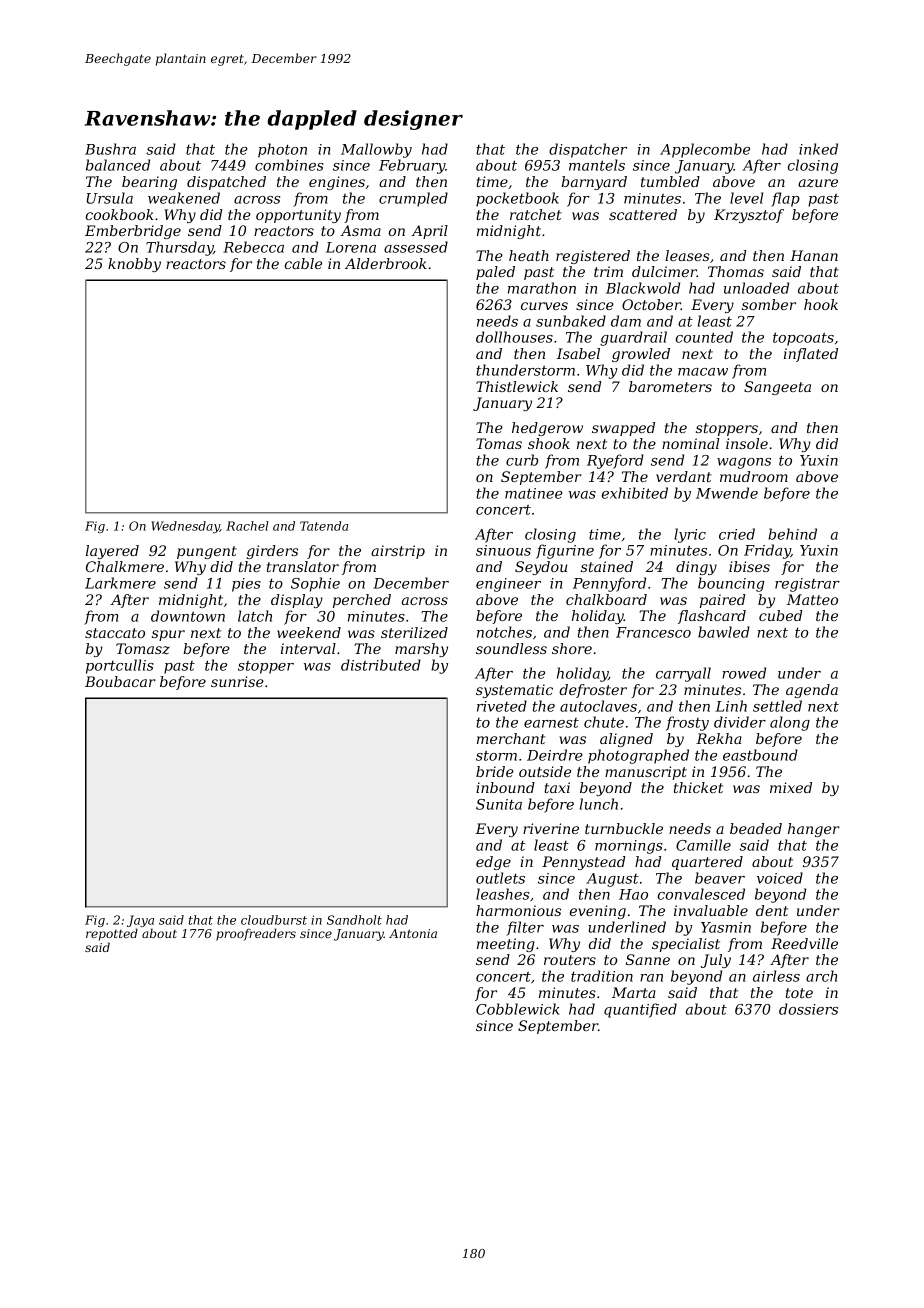  What do you see at coordinates (140, 921) in the image?
I see `Jaya` at bounding box center [140, 921].
